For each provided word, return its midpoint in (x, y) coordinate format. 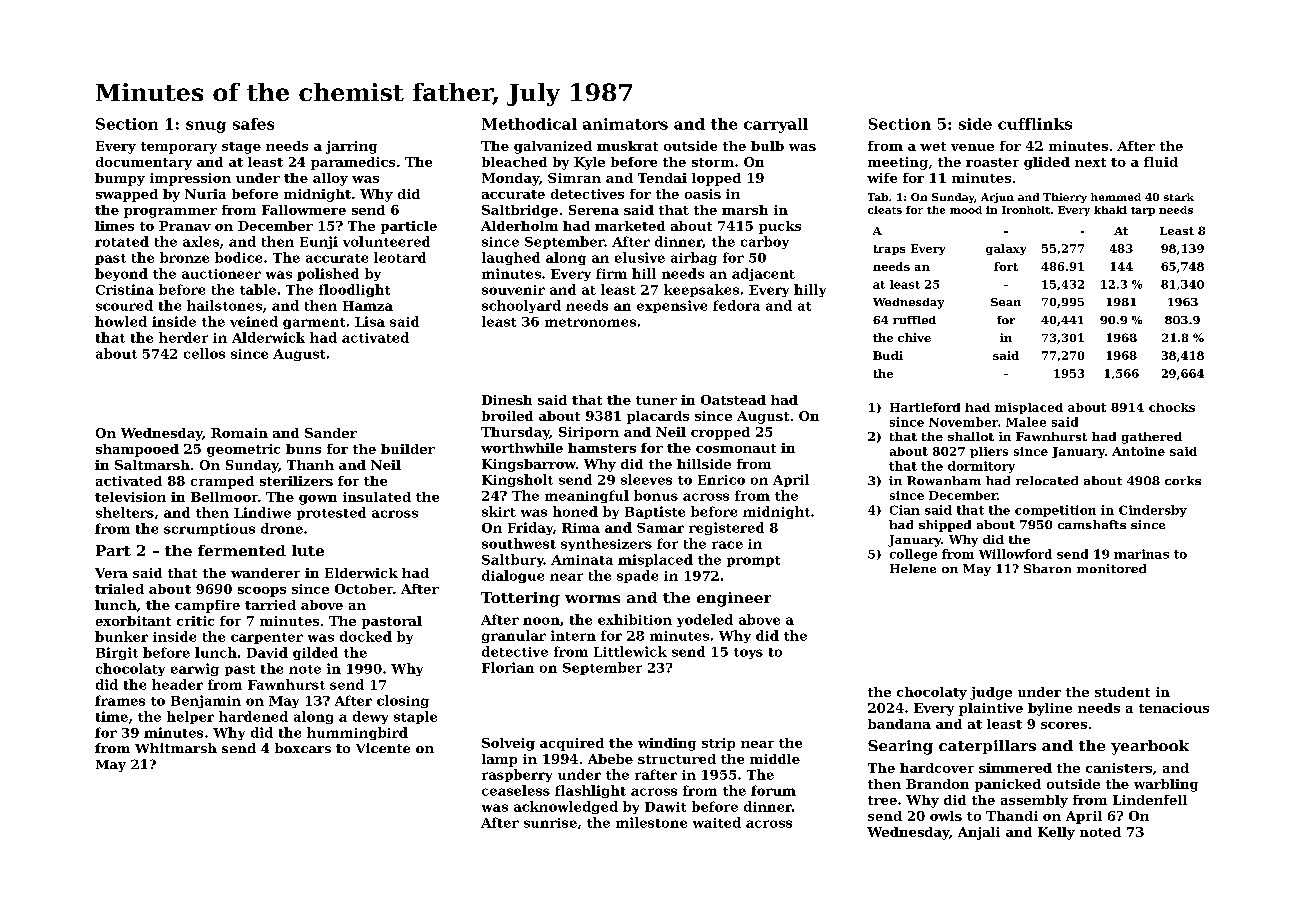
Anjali (979, 833)
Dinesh (507, 400)
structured (677, 759)
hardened (253, 716)
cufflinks (1035, 124)
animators (625, 124)
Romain (239, 433)
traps (889, 250)
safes (253, 124)
